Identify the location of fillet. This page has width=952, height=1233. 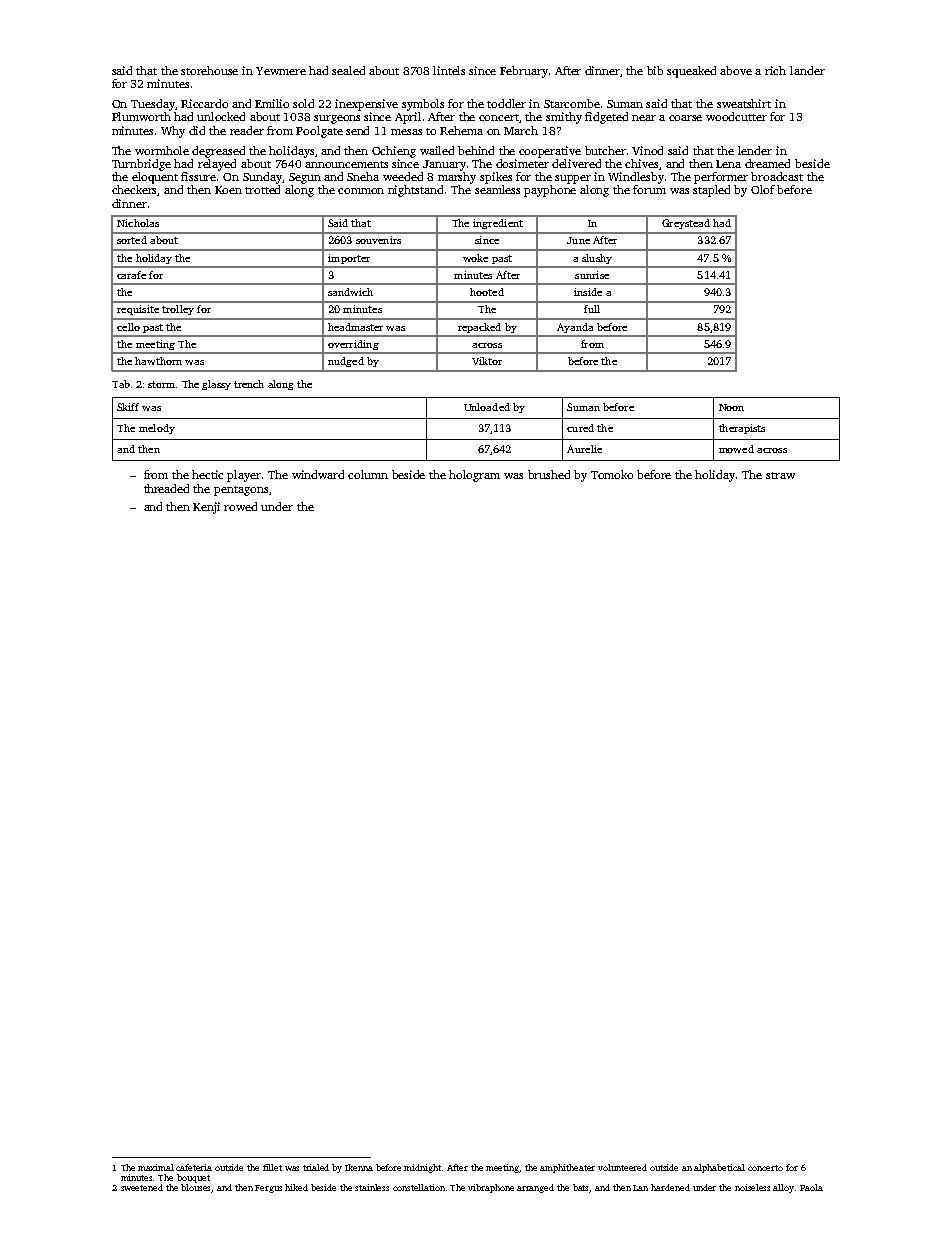
(272, 1167).
